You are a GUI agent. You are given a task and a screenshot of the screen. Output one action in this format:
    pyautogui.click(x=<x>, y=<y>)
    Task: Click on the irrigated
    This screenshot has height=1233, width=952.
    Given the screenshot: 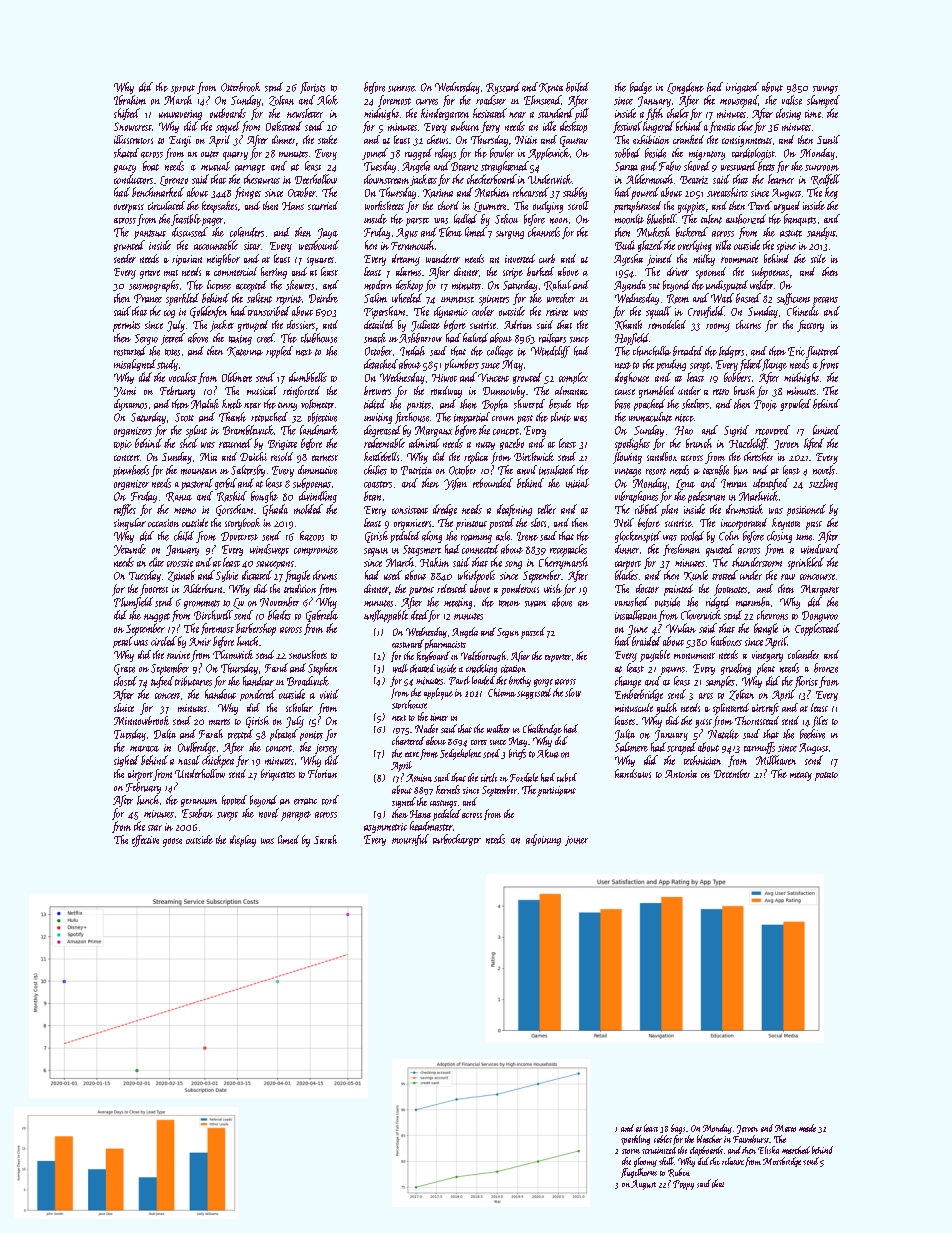 What is the action you would take?
    pyautogui.click(x=742, y=88)
